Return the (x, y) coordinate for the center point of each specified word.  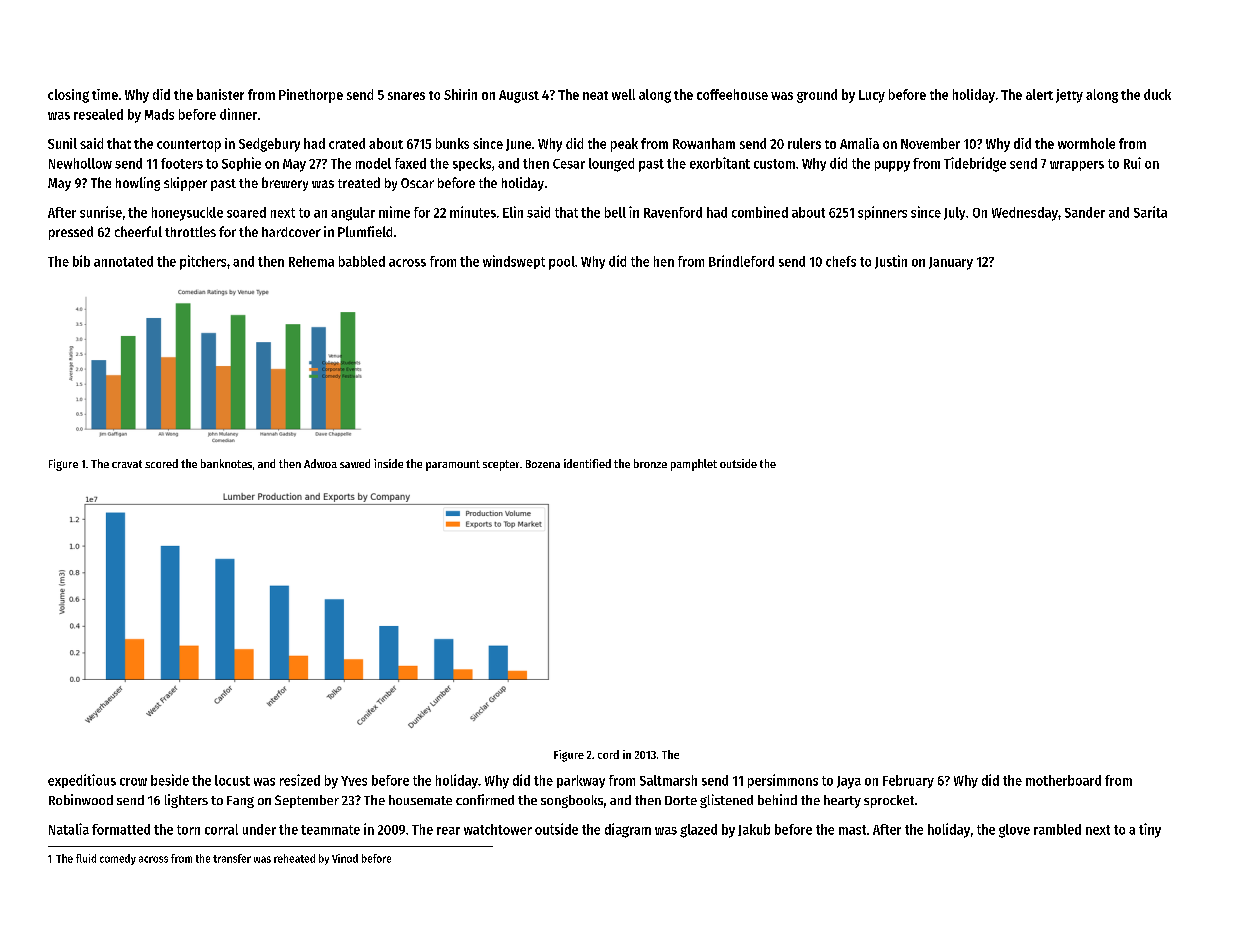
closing (68, 96)
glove (1014, 831)
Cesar (569, 164)
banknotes (226, 463)
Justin (891, 262)
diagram (628, 830)
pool (562, 263)
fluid (86, 858)
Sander (1085, 212)
